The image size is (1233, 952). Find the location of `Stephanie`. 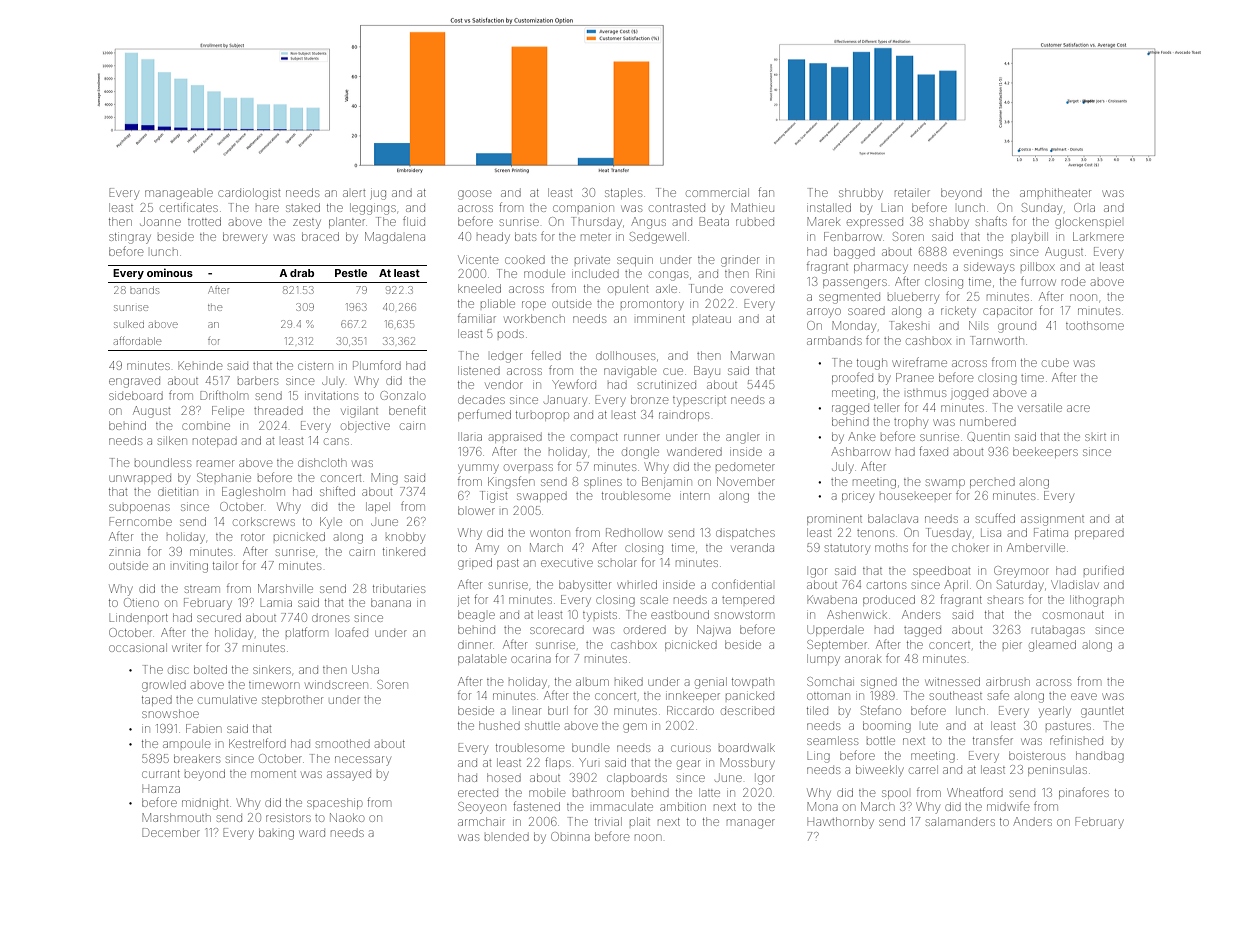

Stephanie is located at coordinates (224, 477).
